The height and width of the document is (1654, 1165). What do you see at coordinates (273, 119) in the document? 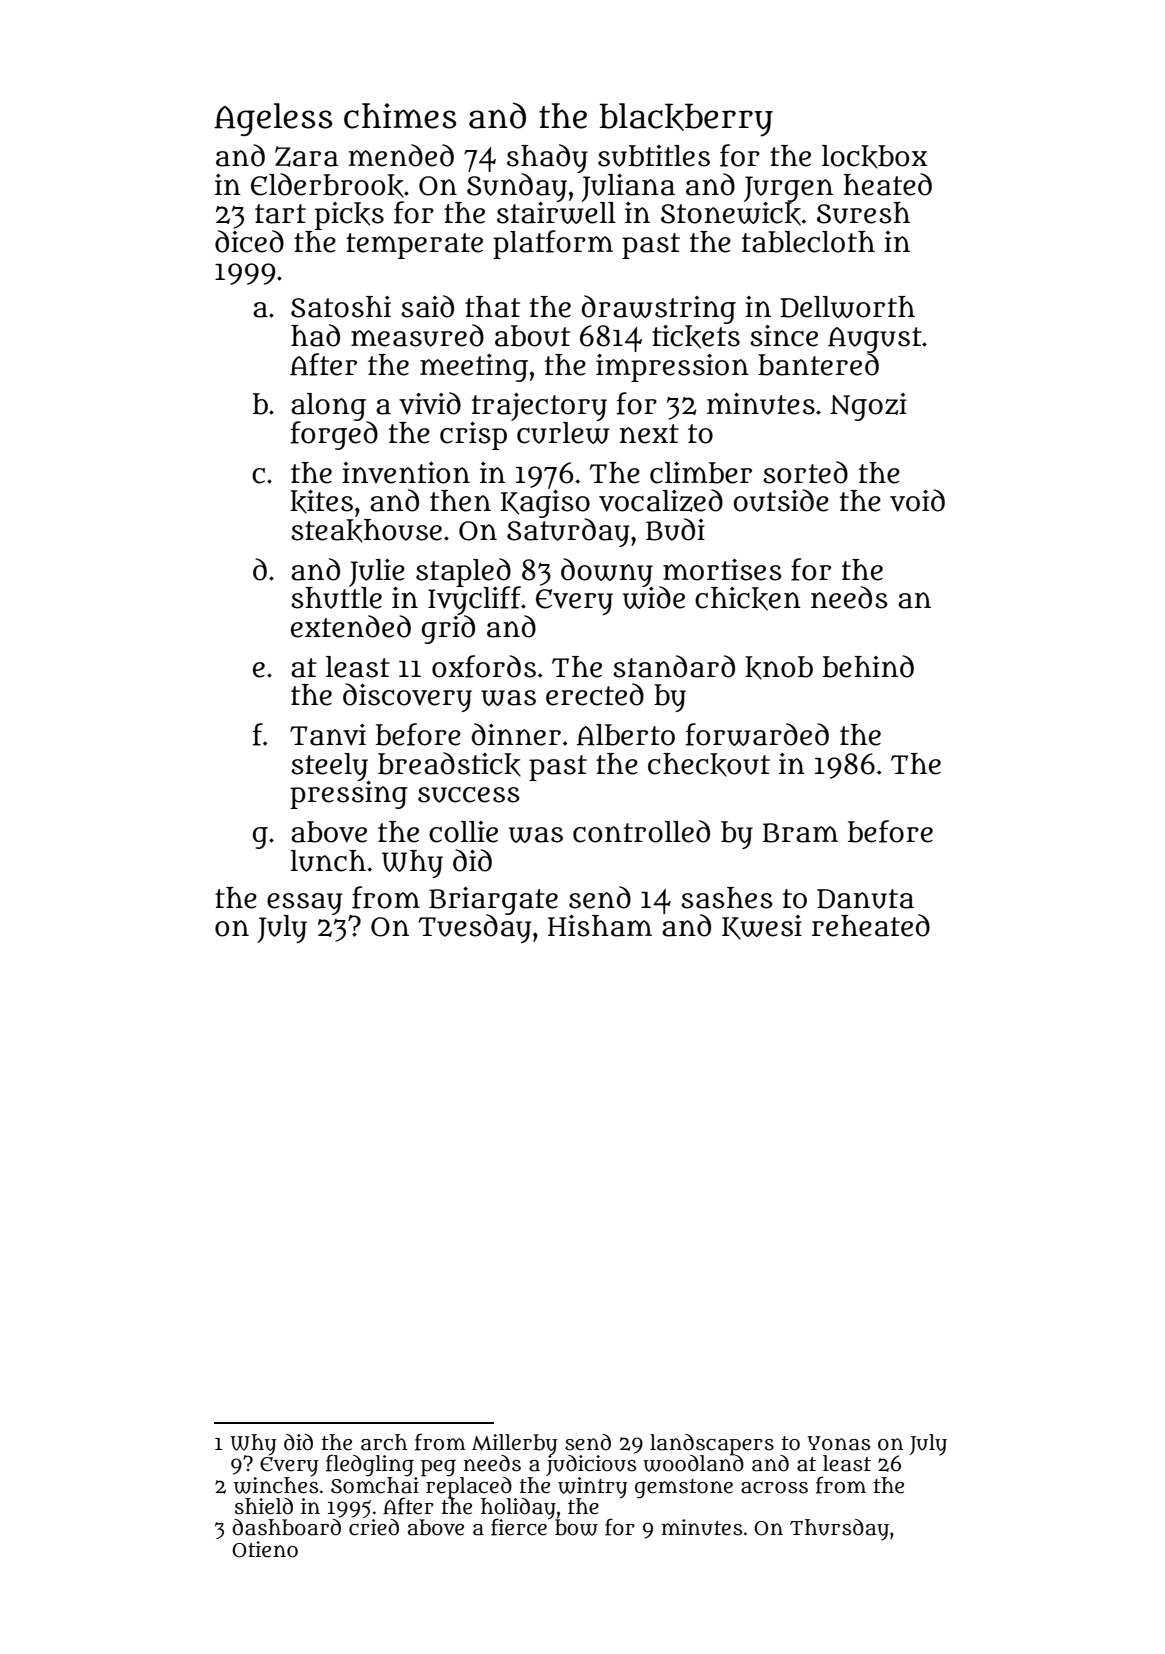
I see `Ageless` at bounding box center [273, 119].
